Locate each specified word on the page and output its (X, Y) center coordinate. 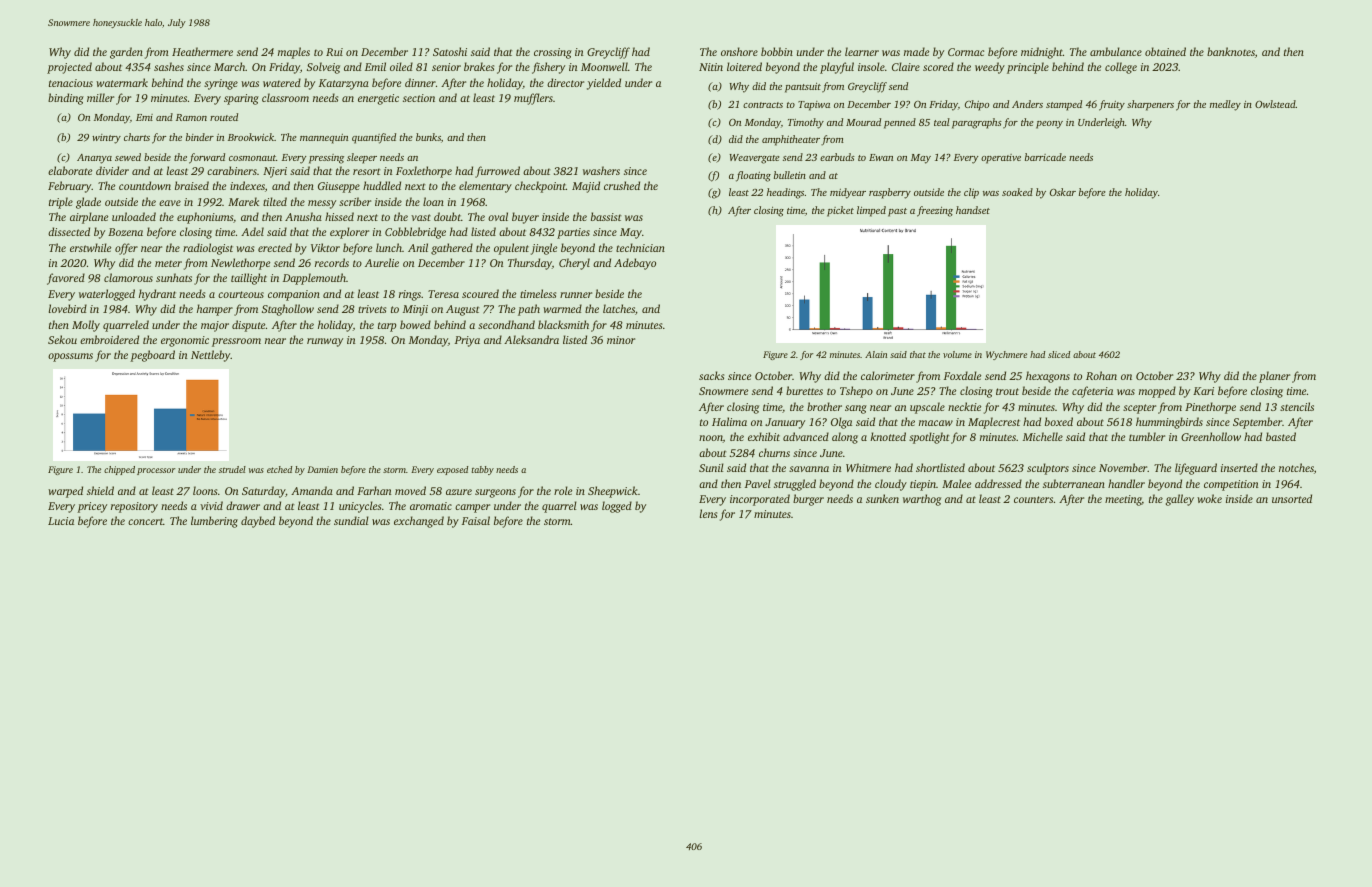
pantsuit (803, 88)
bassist (606, 216)
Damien (322, 469)
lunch (389, 247)
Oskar (1063, 192)
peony (1049, 125)
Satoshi (450, 51)
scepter (1139, 409)
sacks (711, 375)
